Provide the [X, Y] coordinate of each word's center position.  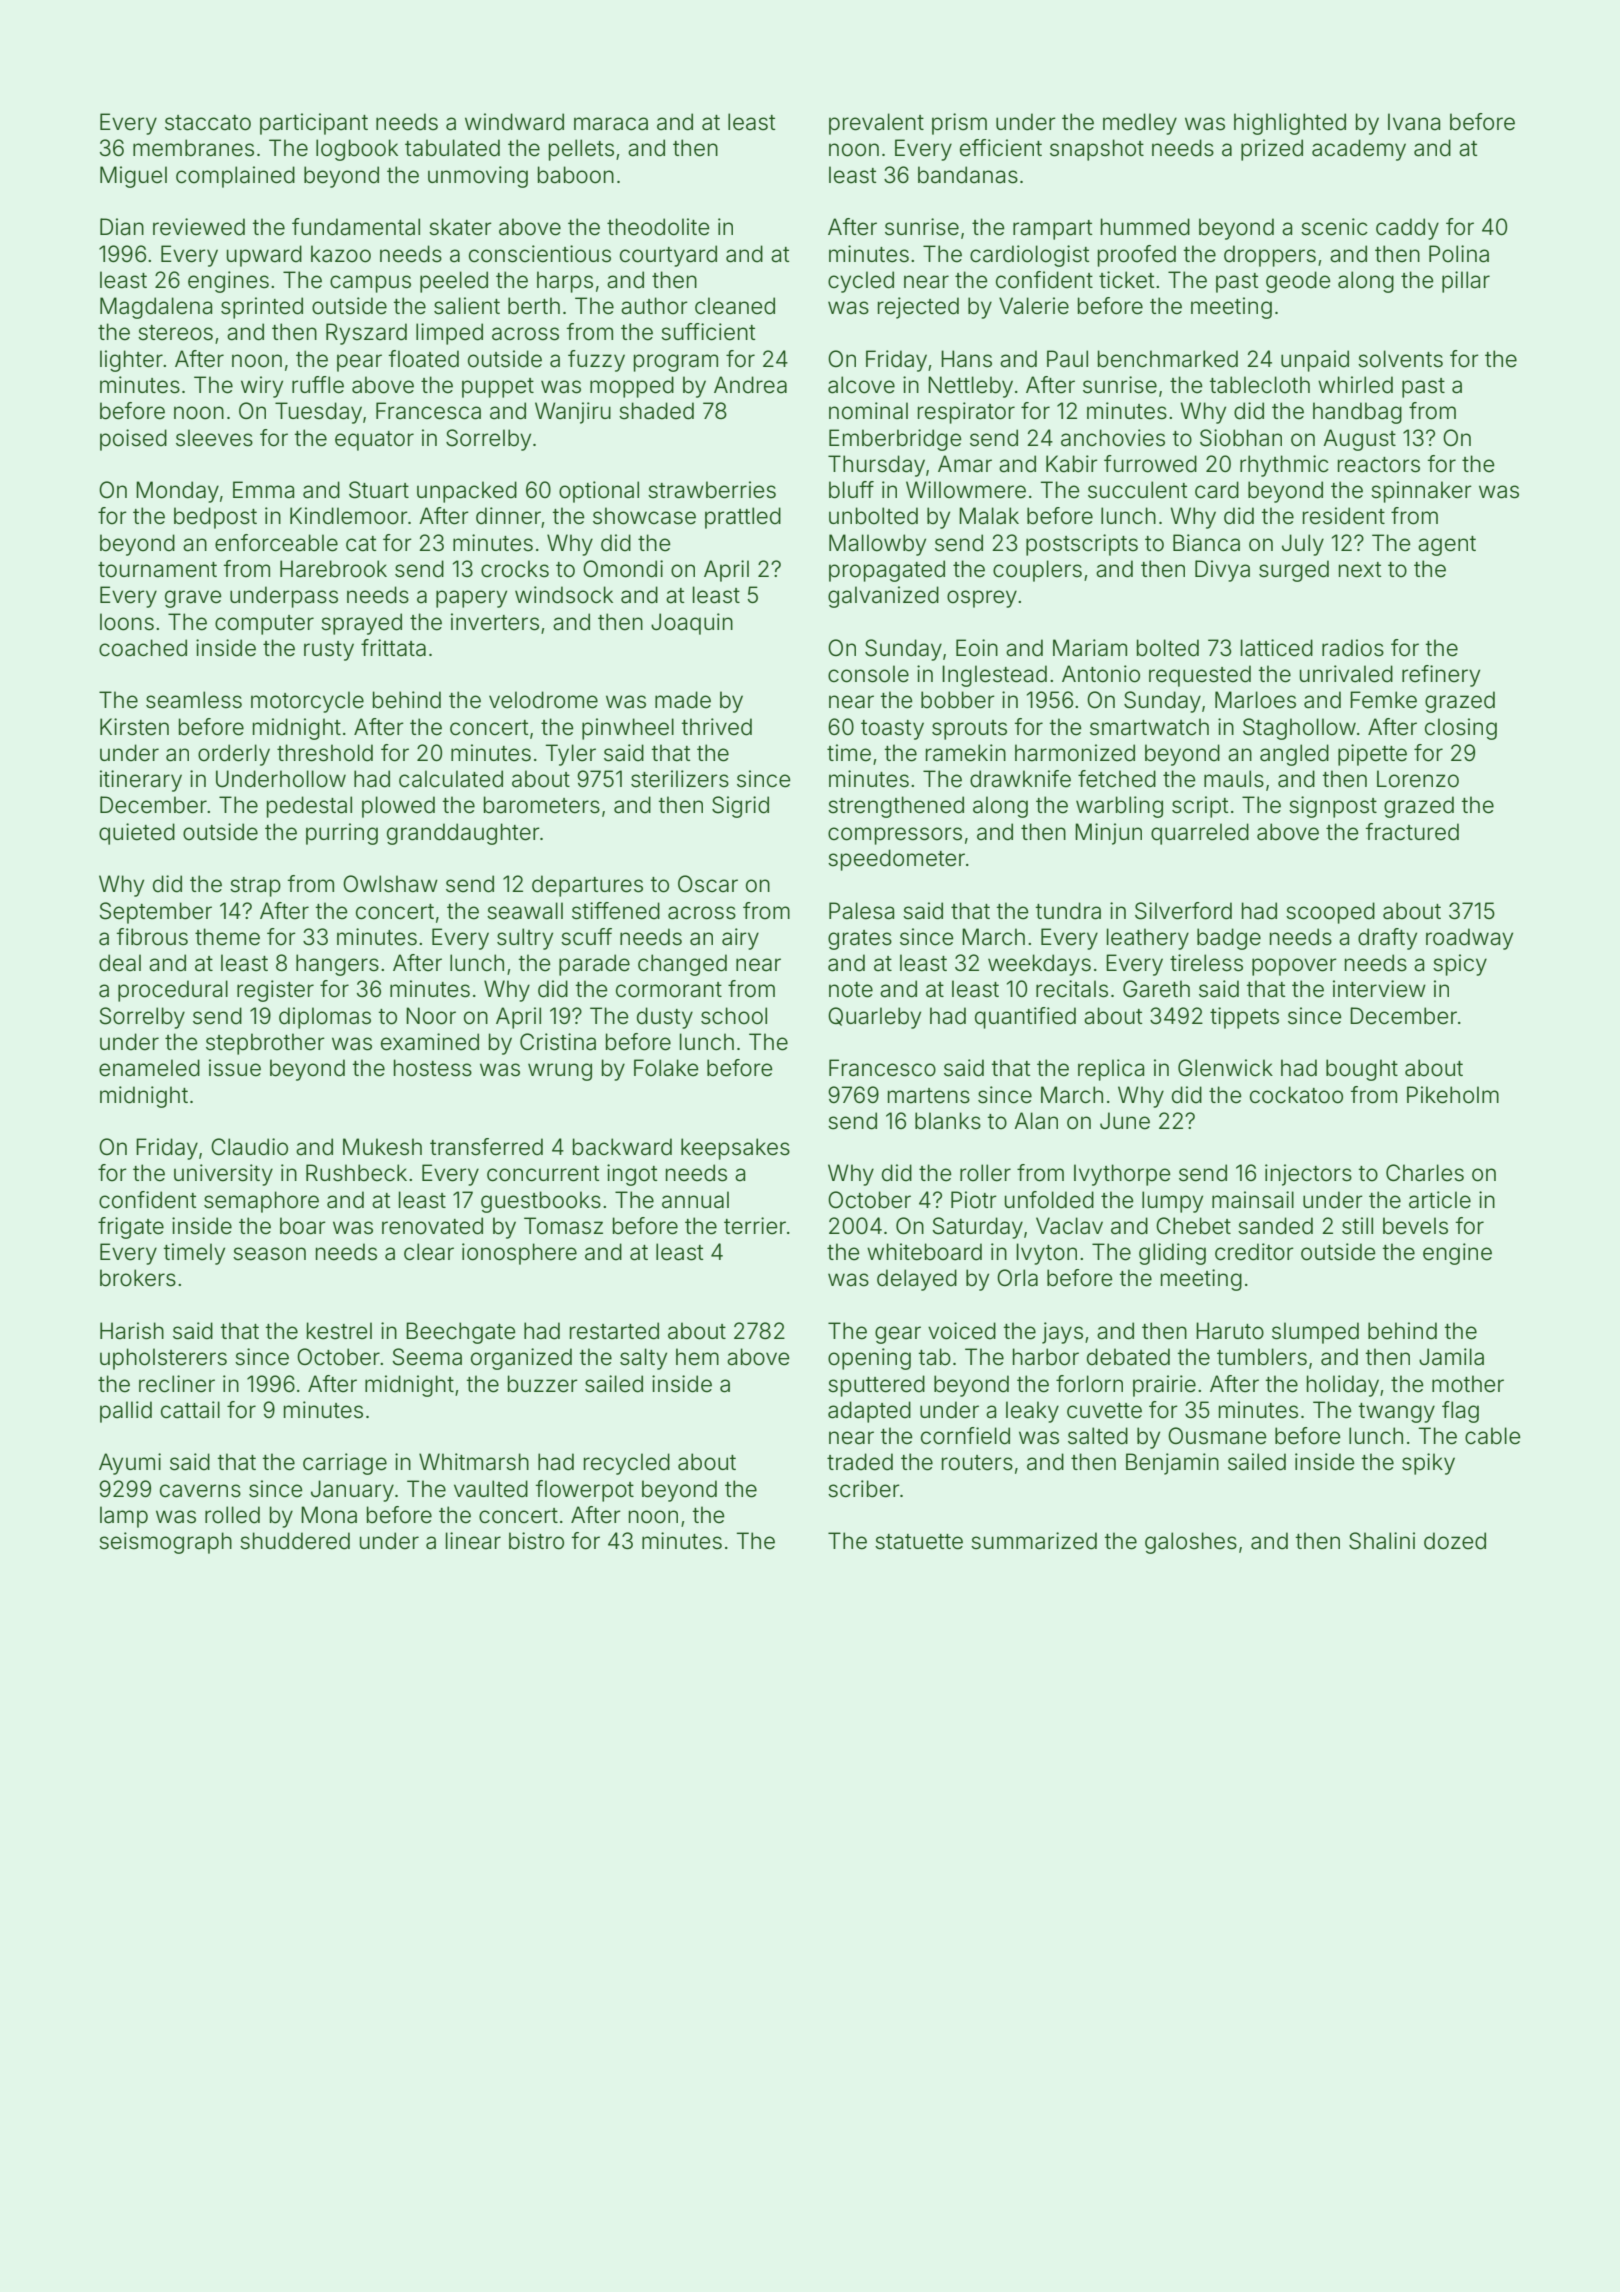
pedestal [309, 807]
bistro [536, 1541]
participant [314, 124]
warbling [1119, 807]
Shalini [1382, 1541]
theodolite [658, 227]
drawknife [1020, 779]
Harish [132, 1331]
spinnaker [1421, 492]
